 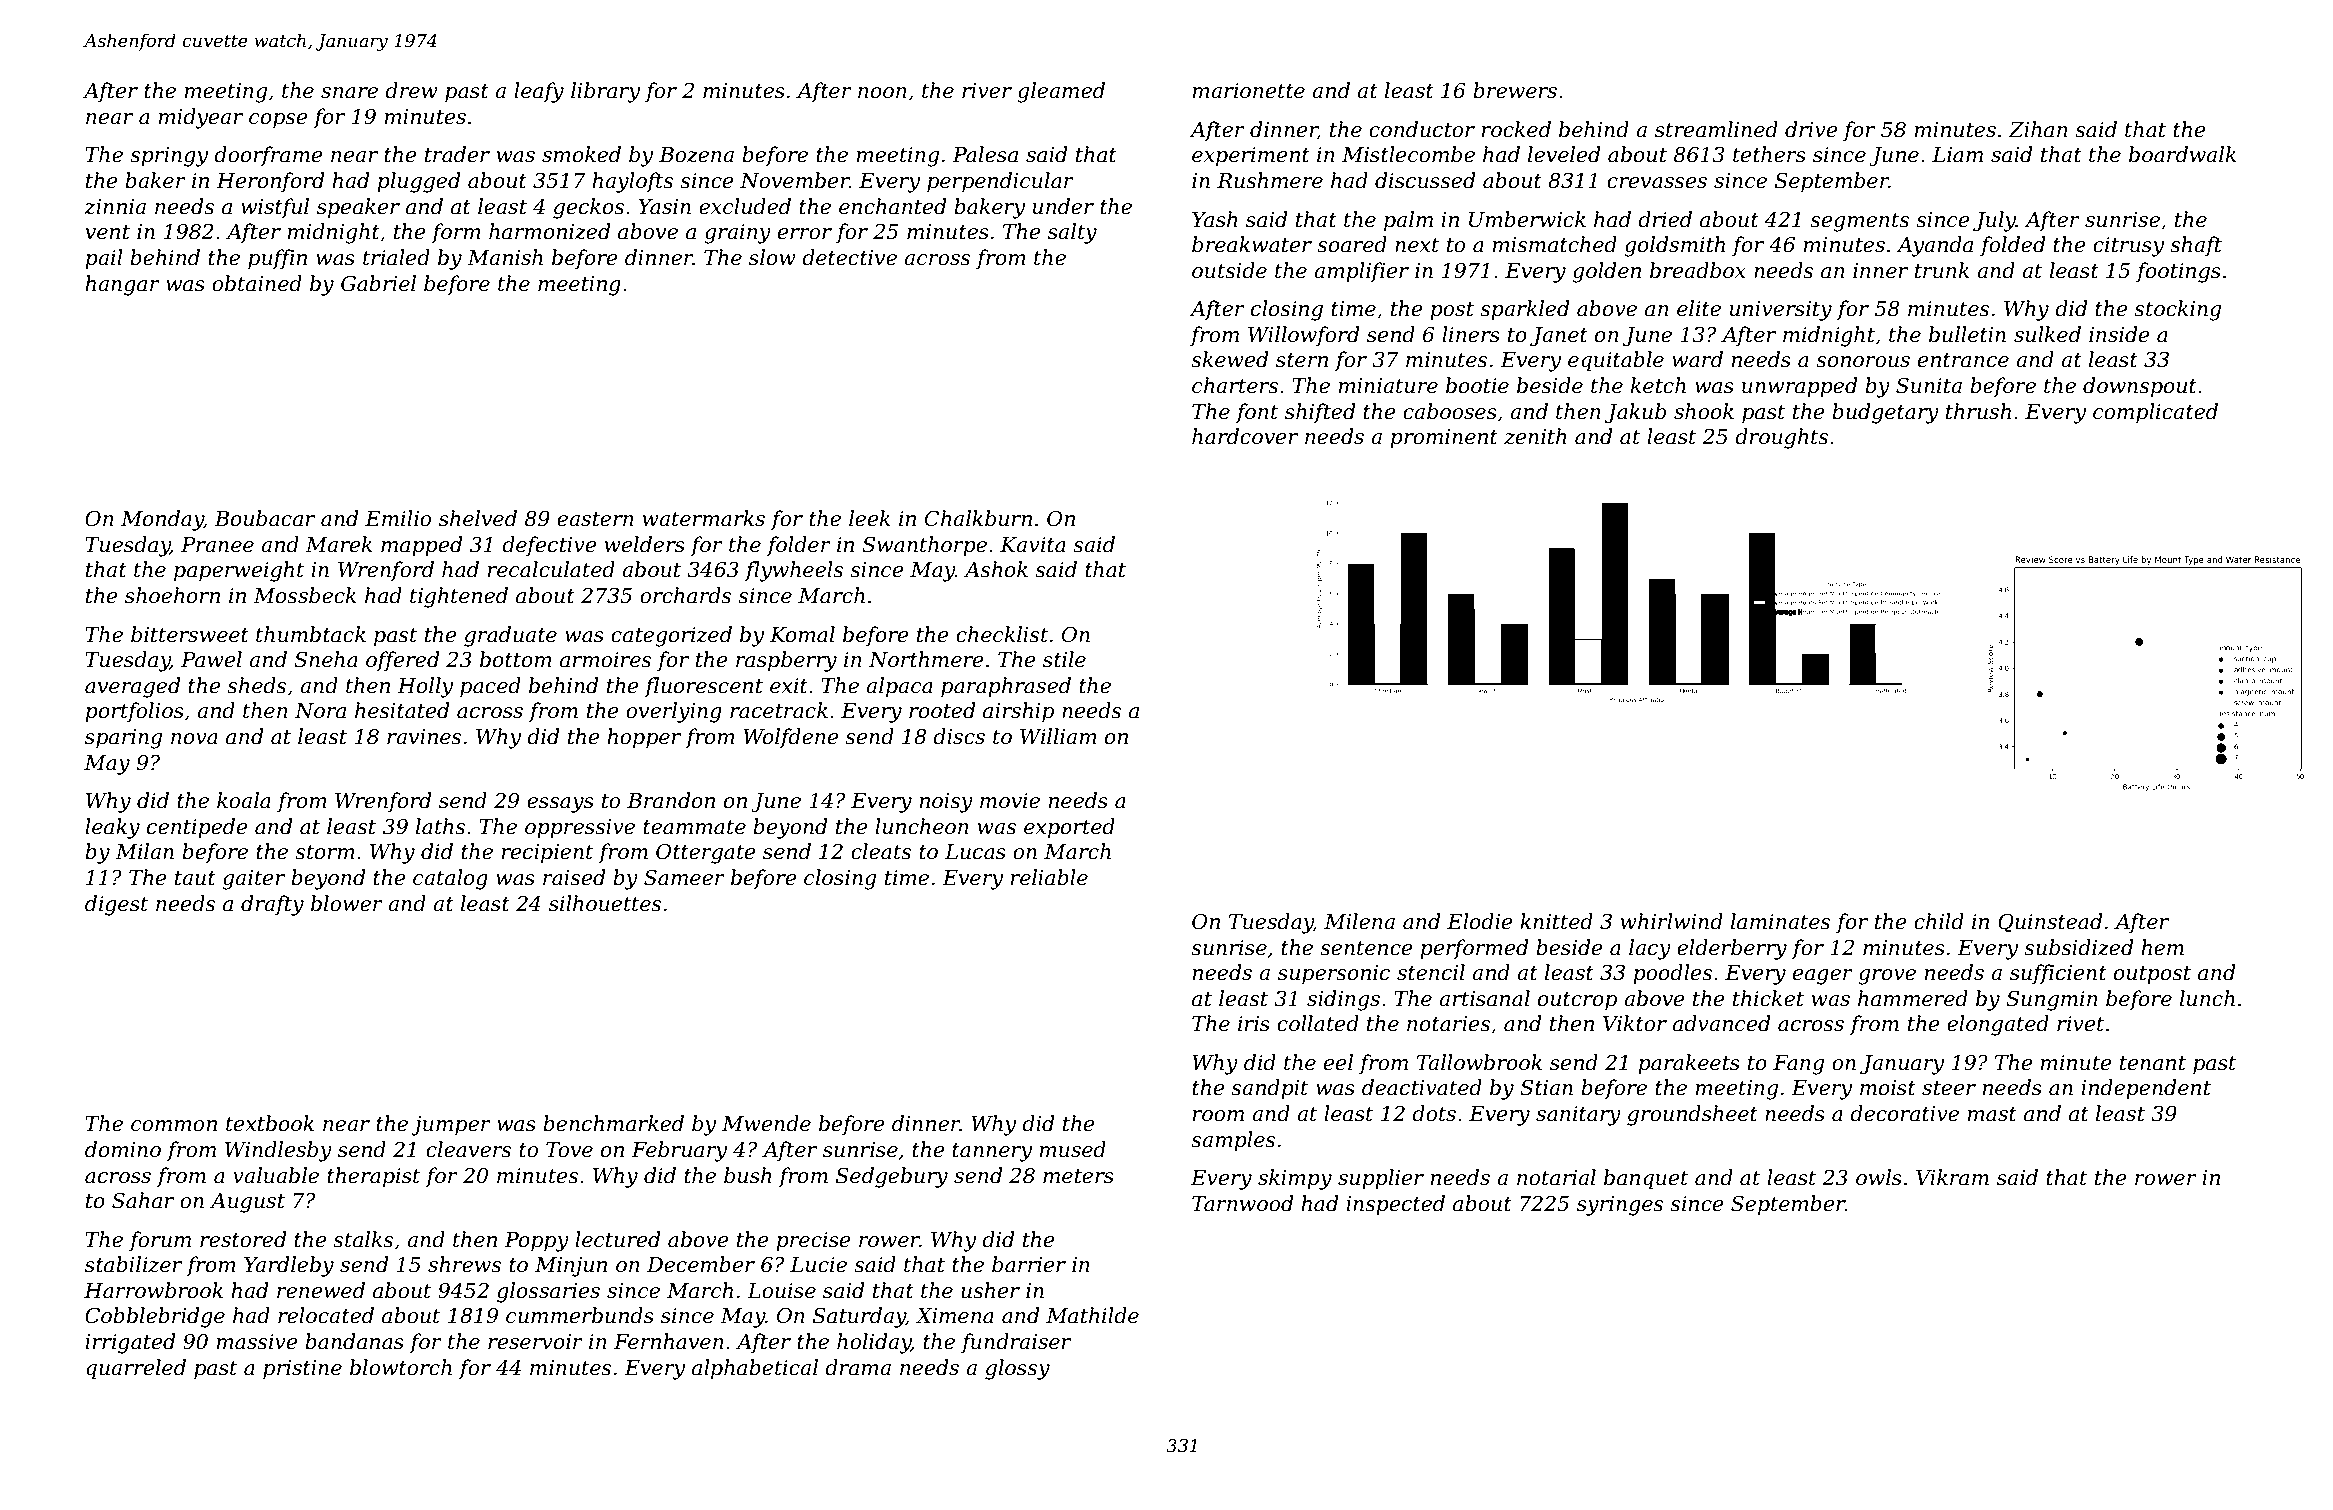 I want to click on Heronford, so click(x=270, y=182).
